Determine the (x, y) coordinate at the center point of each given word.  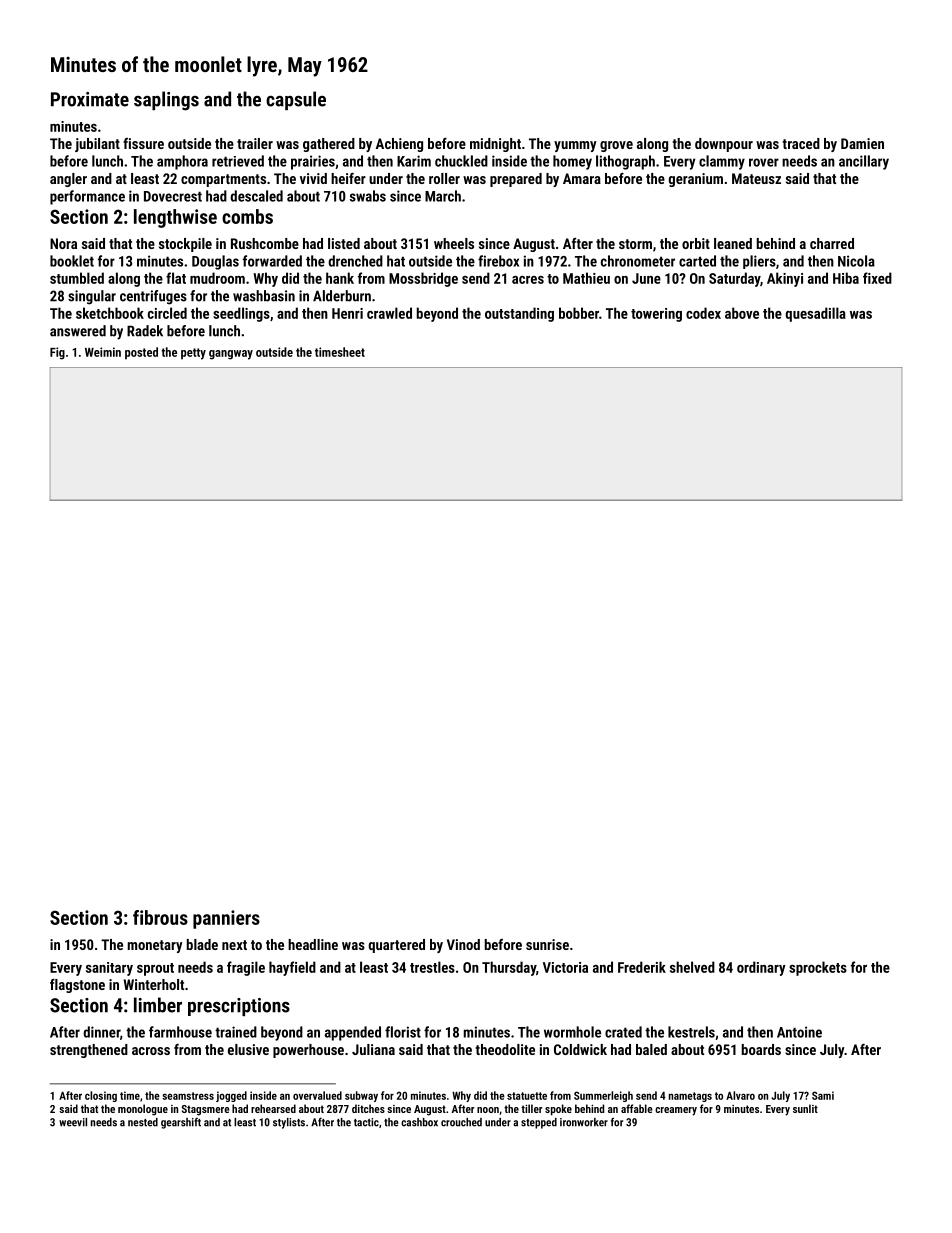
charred (832, 243)
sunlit (805, 1108)
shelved (692, 967)
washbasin (264, 296)
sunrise (547, 944)
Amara (582, 178)
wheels (454, 243)
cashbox (419, 1122)
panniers (226, 919)
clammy (722, 162)
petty (193, 354)
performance (87, 197)
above (742, 313)
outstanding (519, 314)
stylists (289, 1123)
